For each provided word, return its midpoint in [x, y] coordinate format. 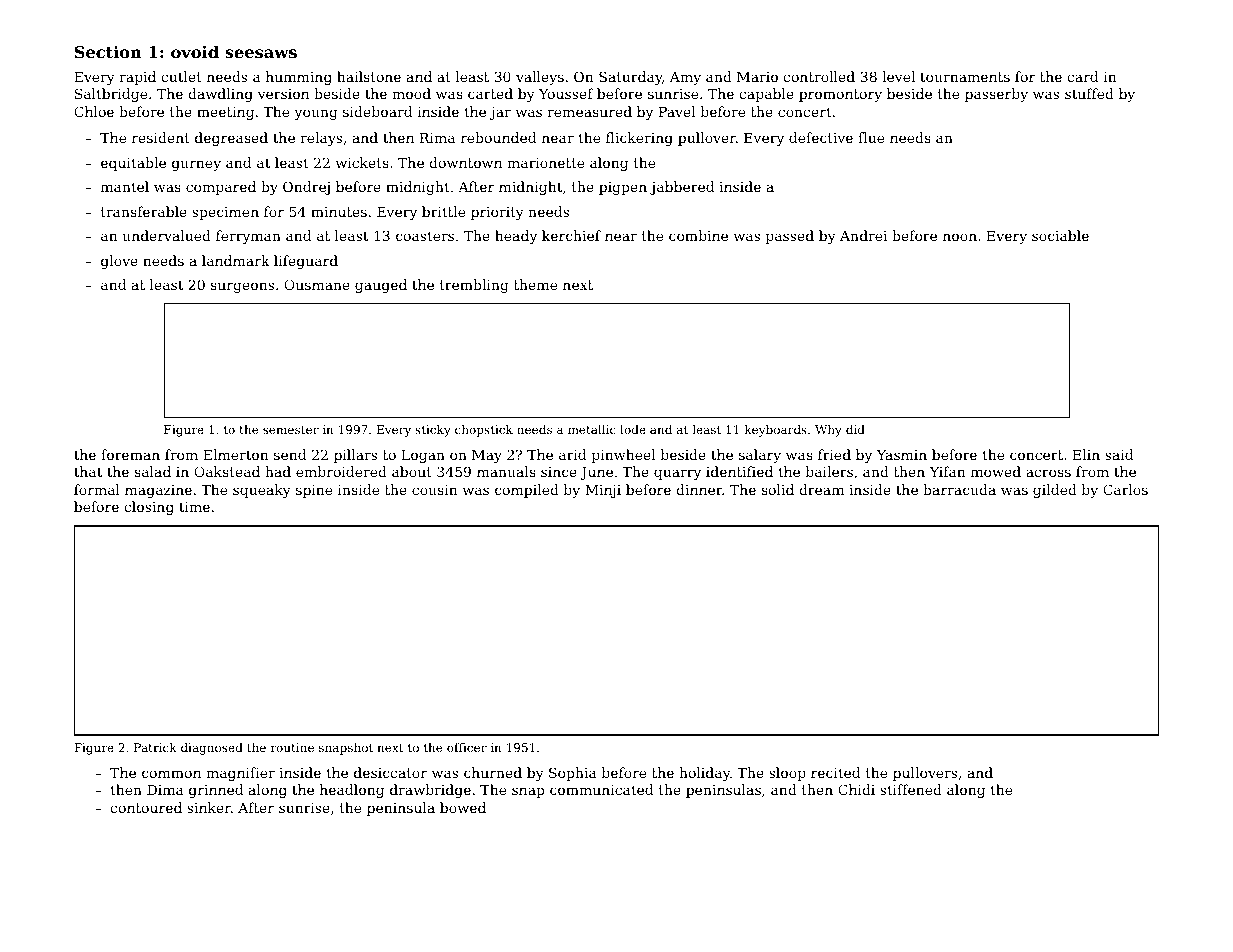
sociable [1060, 235]
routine [292, 747]
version [283, 94]
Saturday [630, 78]
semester [291, 430]
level [898, 76]
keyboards [776, 431]
